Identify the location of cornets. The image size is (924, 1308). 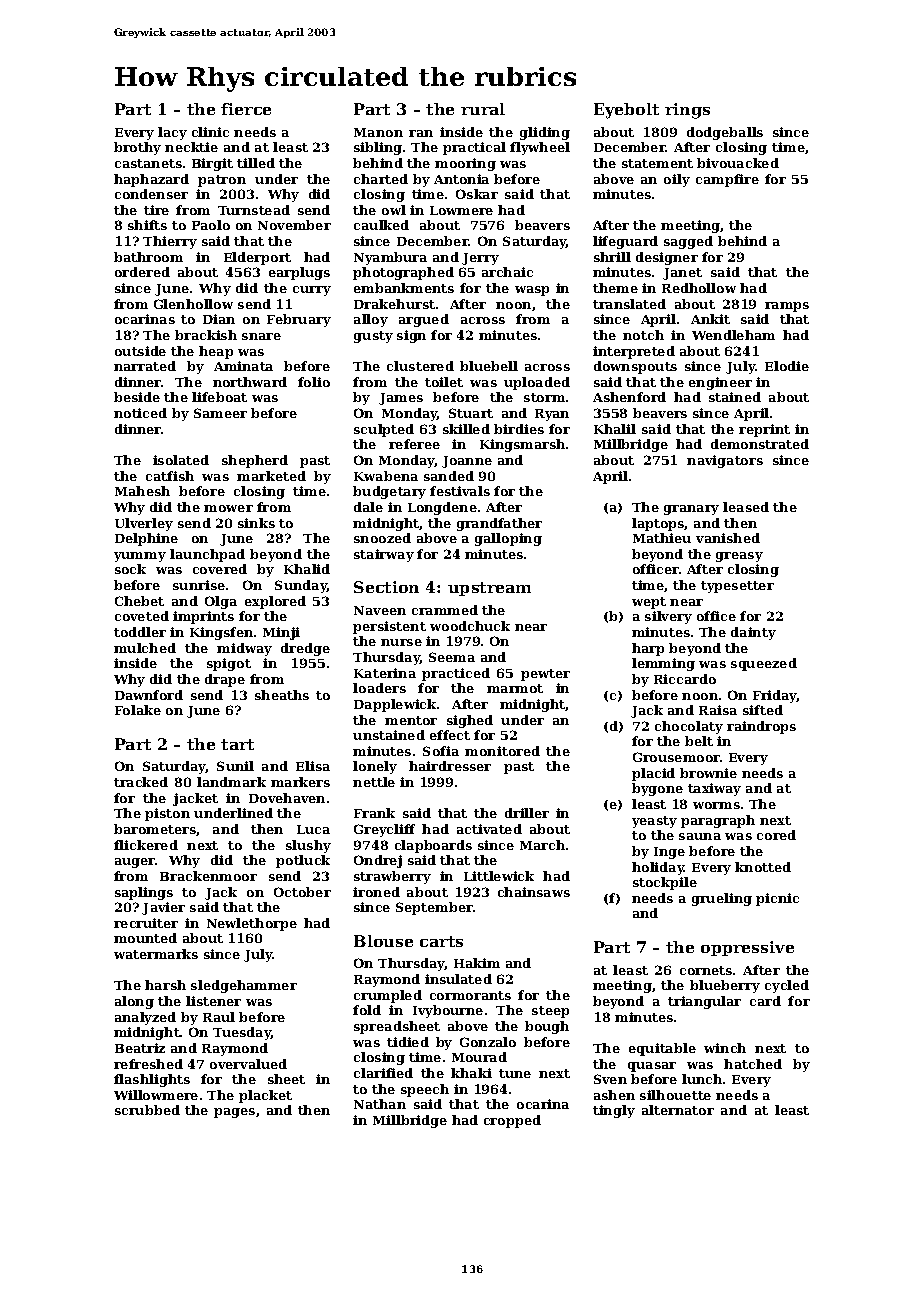
(706, 970).
